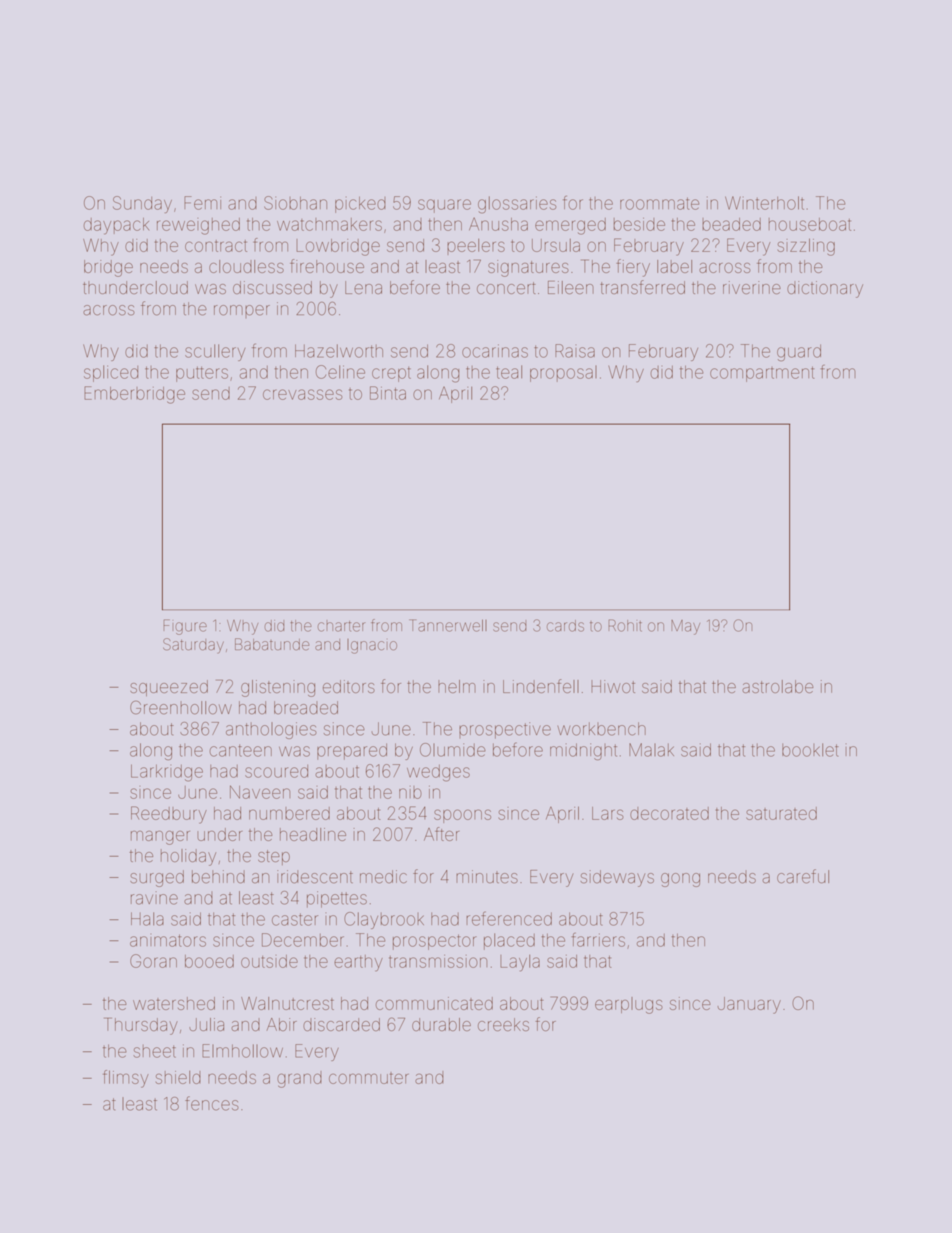 Image resolution: width=952 pixels, height=1233 pixels. What do you see at coordinates (212, 1103) in the image?
I see `fences` at bounding box center [212, 1103].
